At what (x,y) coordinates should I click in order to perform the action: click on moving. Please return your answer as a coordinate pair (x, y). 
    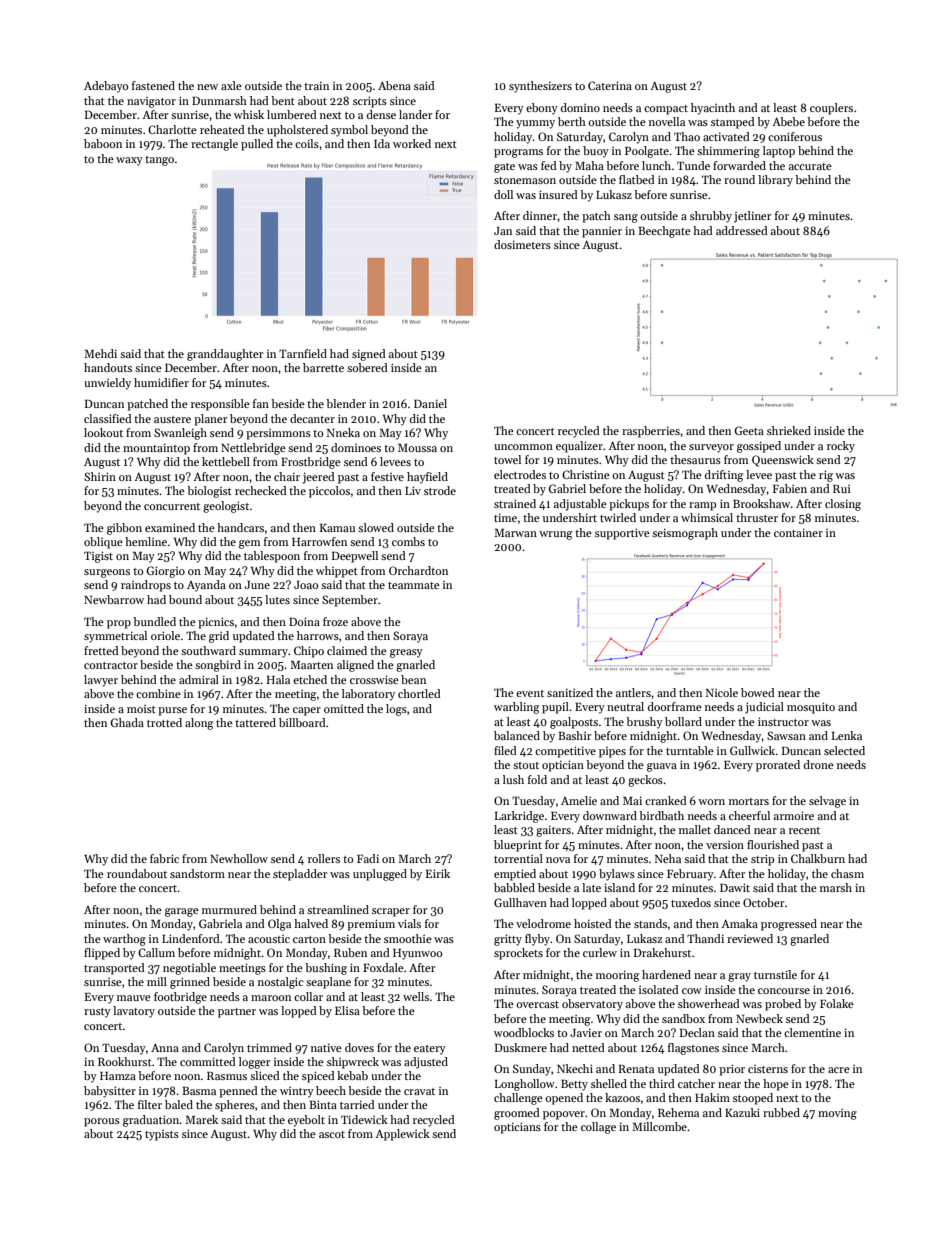
    Looking at the image, I should click on (837, 1114).
